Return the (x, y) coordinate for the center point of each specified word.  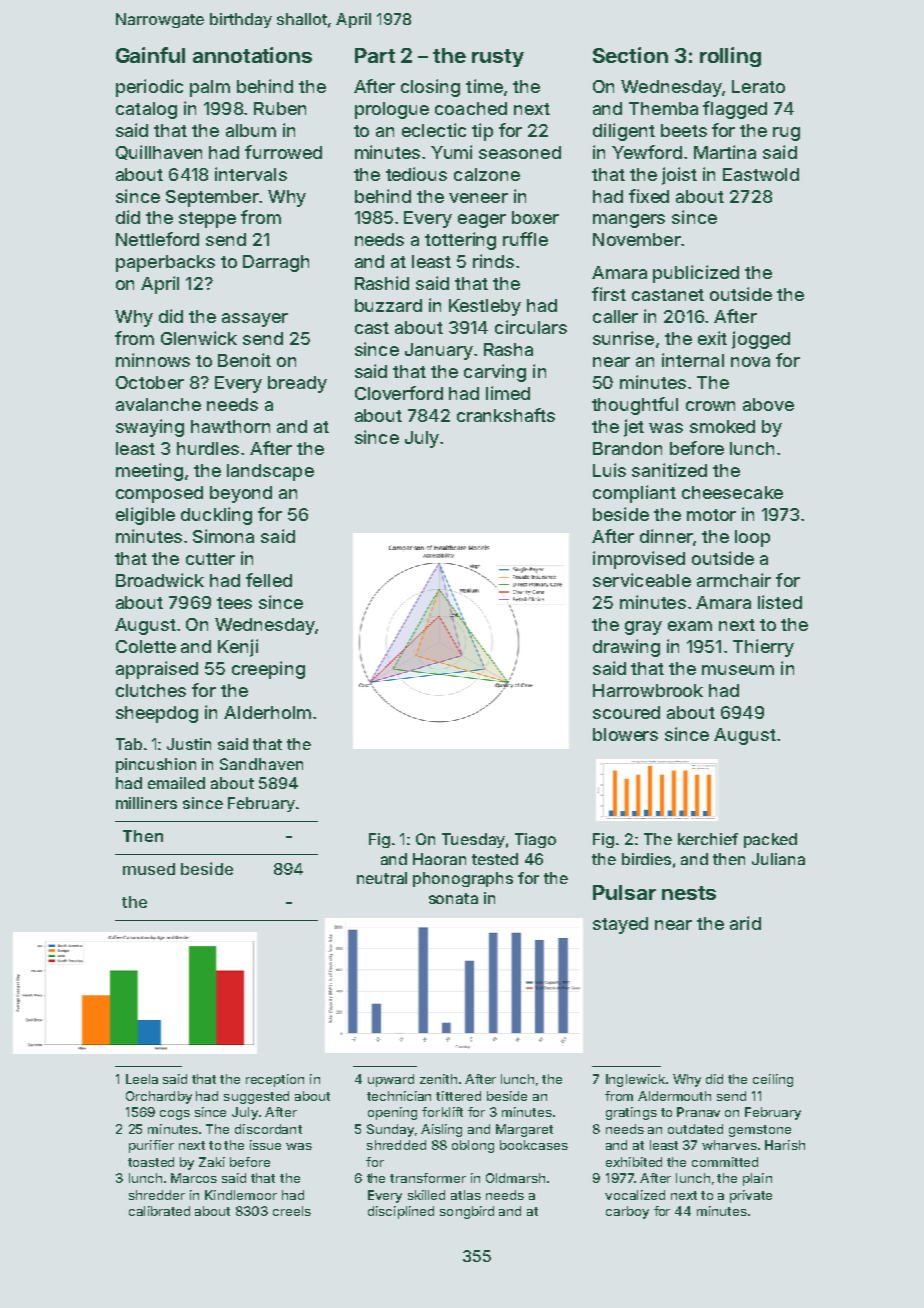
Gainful (150, 55)
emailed (176, 783)
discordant (268, 1129)
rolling (730, 57)
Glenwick (199, 338)
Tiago (535, 840)
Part (375, 55)
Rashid (382, 283)
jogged (761, 340)
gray (643, 628)
